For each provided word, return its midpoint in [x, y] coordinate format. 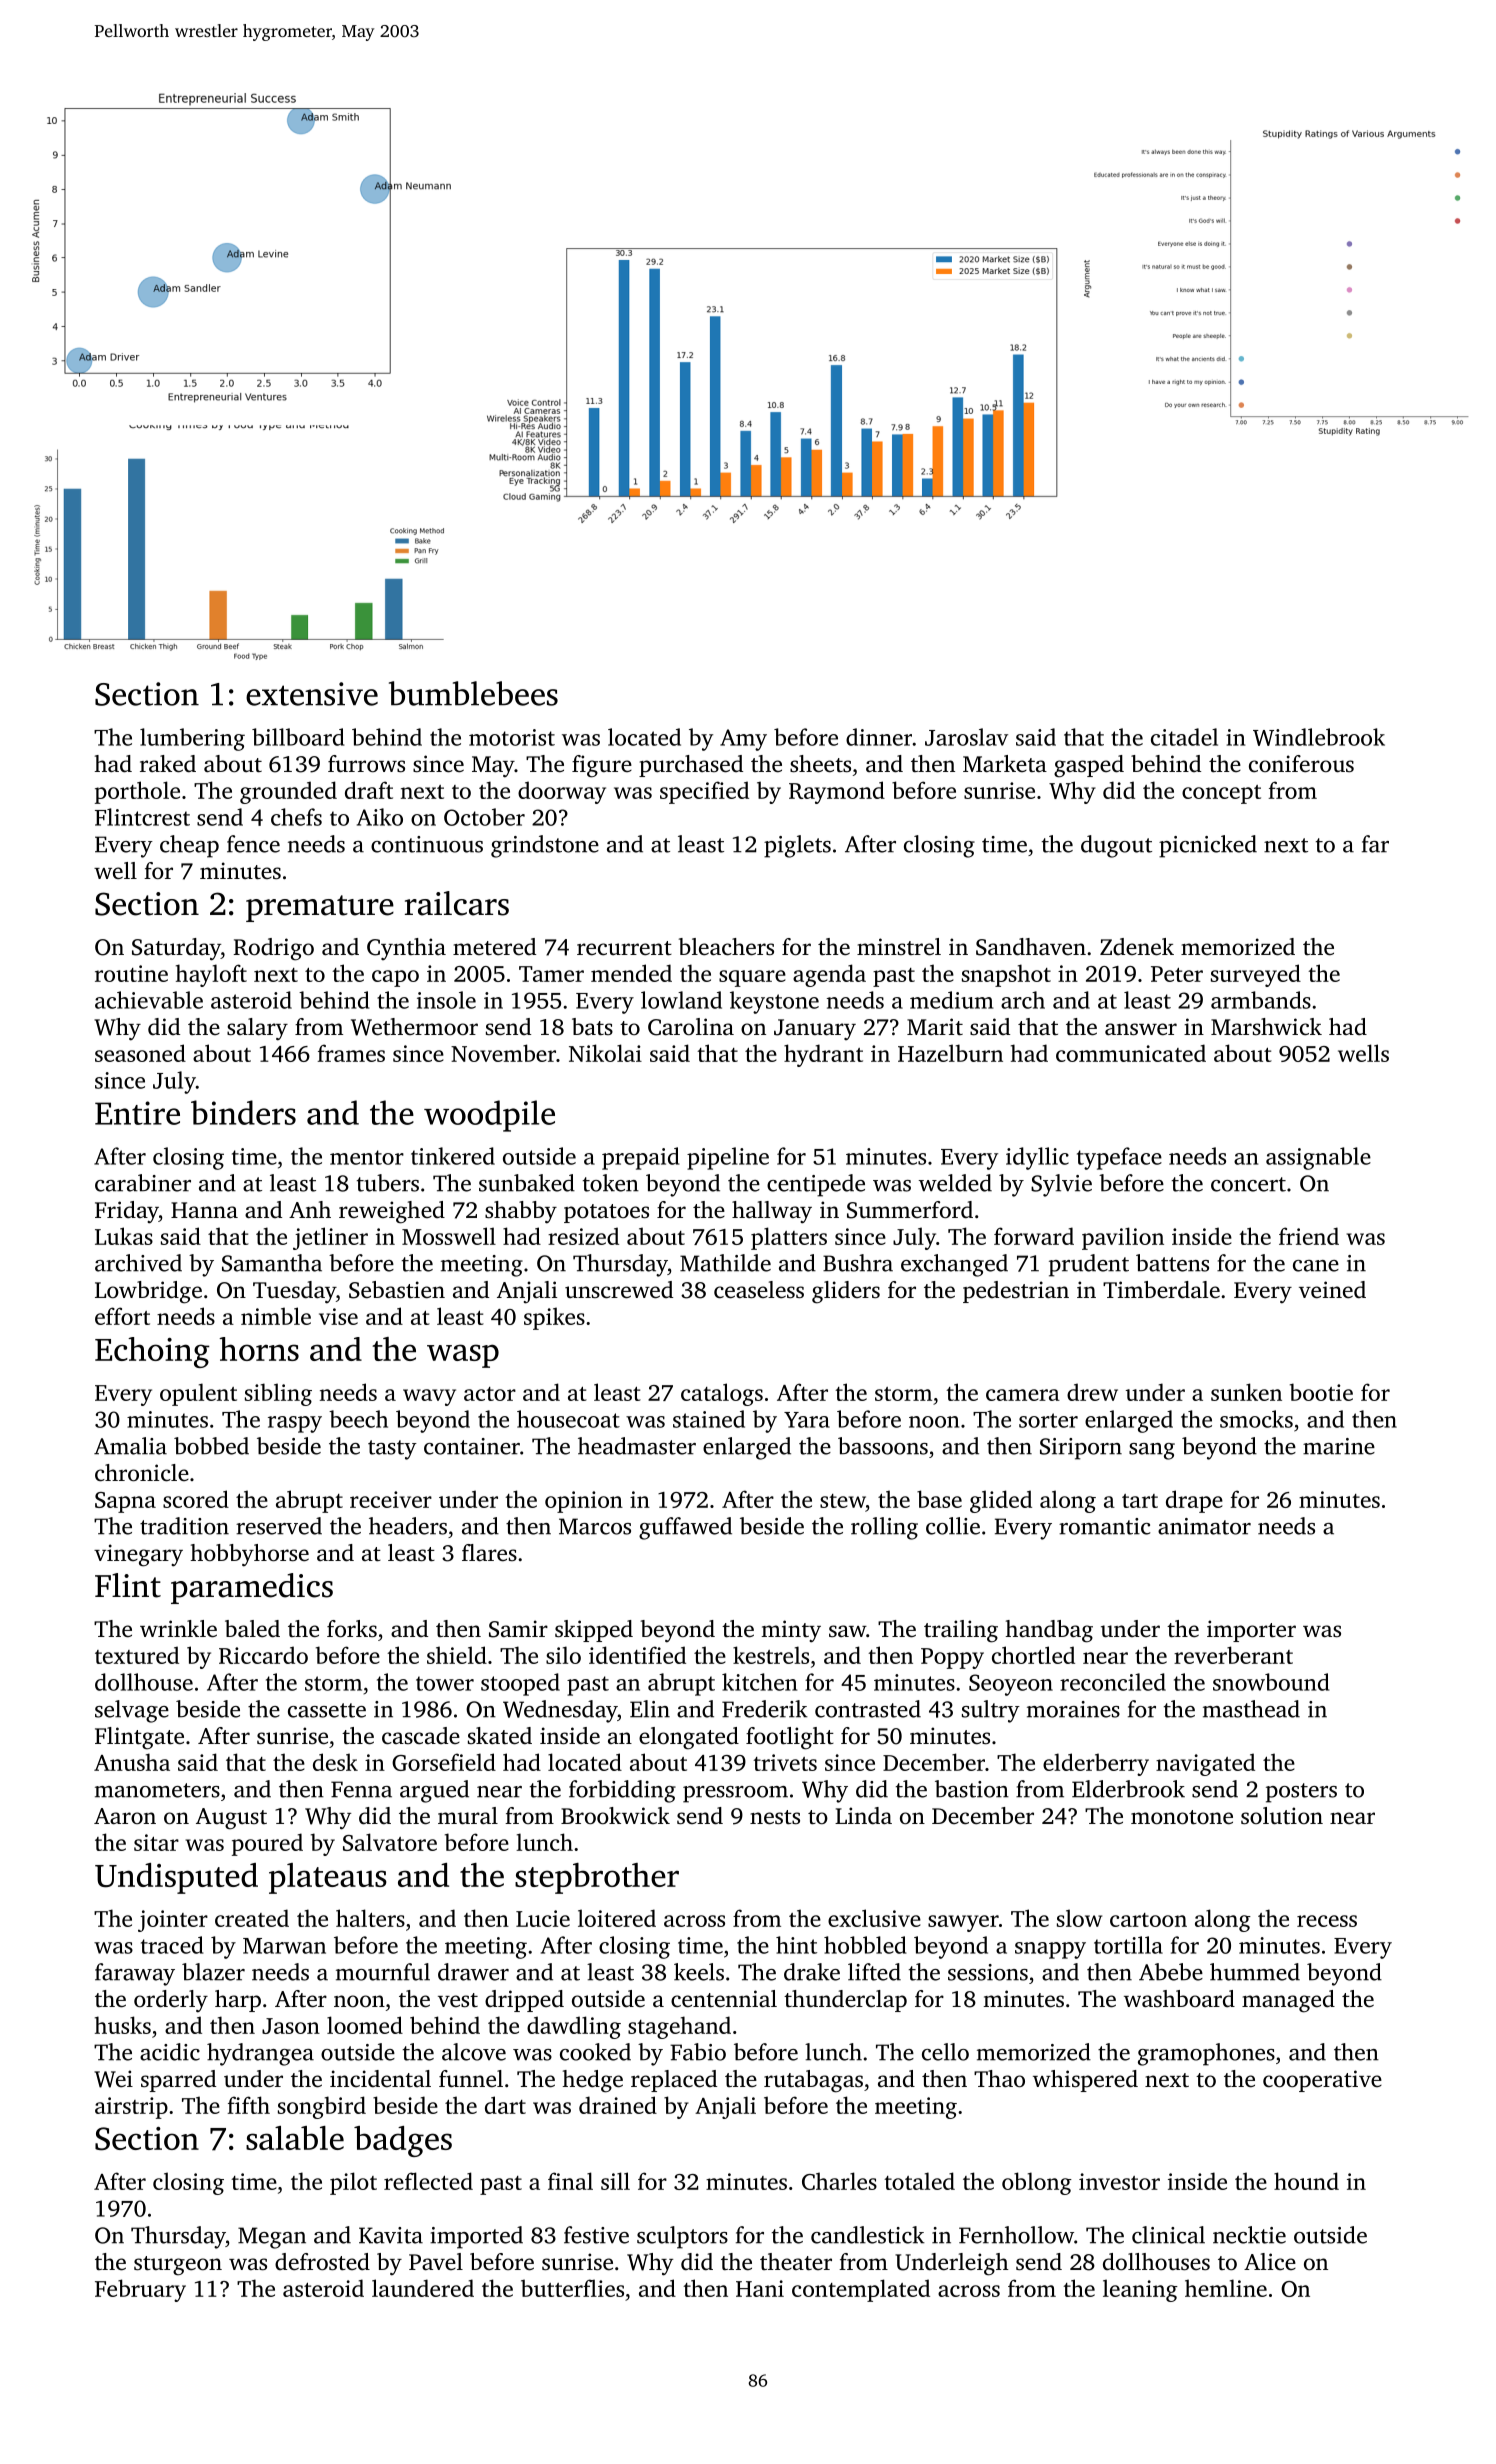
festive [596, 2235]
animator [1204, 1526]
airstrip [131, 2108]
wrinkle [178, 1629]
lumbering [192, 739]
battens [1172, 1263]
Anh [310, 1209]
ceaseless [759, 1290]
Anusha [132, 1762]
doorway [562, 792]
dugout [1116, 846]
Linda [863, 1815]
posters [1301, 1793]
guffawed [685, 1528]
